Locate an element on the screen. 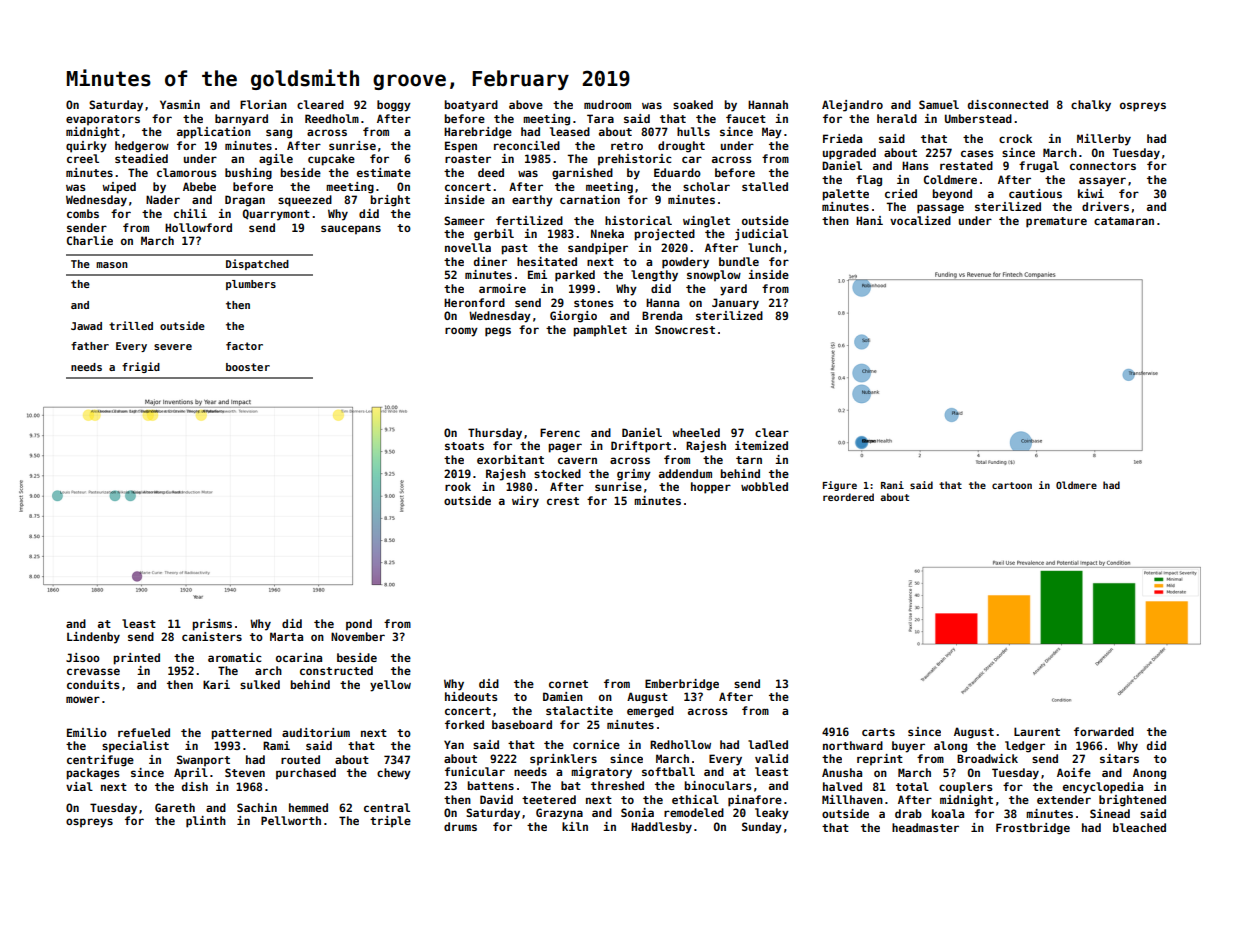 This screenshot has width=1233, height=952. tarn is located at coordinates (749, 460).
